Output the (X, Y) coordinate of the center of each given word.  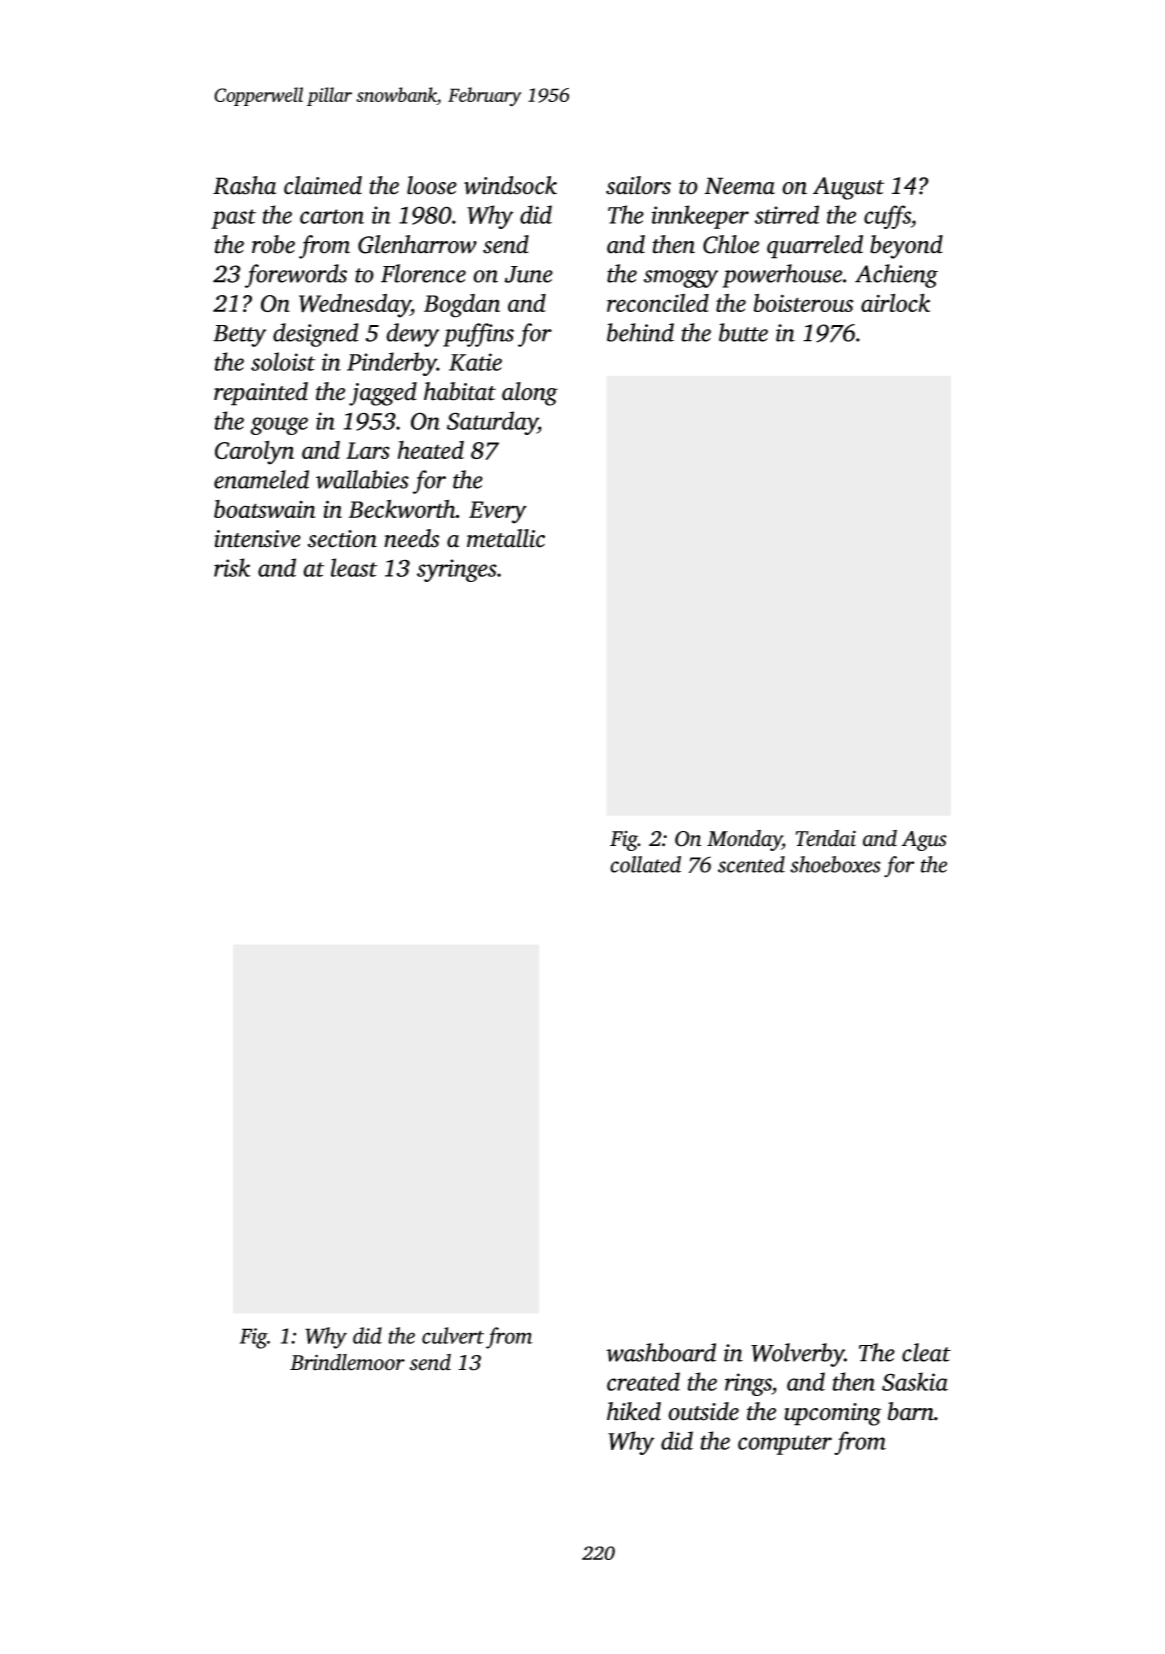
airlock (895, 302)
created (643, 1381)
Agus (924, 841)
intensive (257, 539)
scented (751, 864)
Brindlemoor (347, 1362)
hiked (634, 1411)
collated (645, 864)
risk (232, 567)
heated (431, 450)
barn (911, 1411)
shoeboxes (835, 864)
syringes (457, 570)
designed (315, 335)
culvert (453, 1335)
